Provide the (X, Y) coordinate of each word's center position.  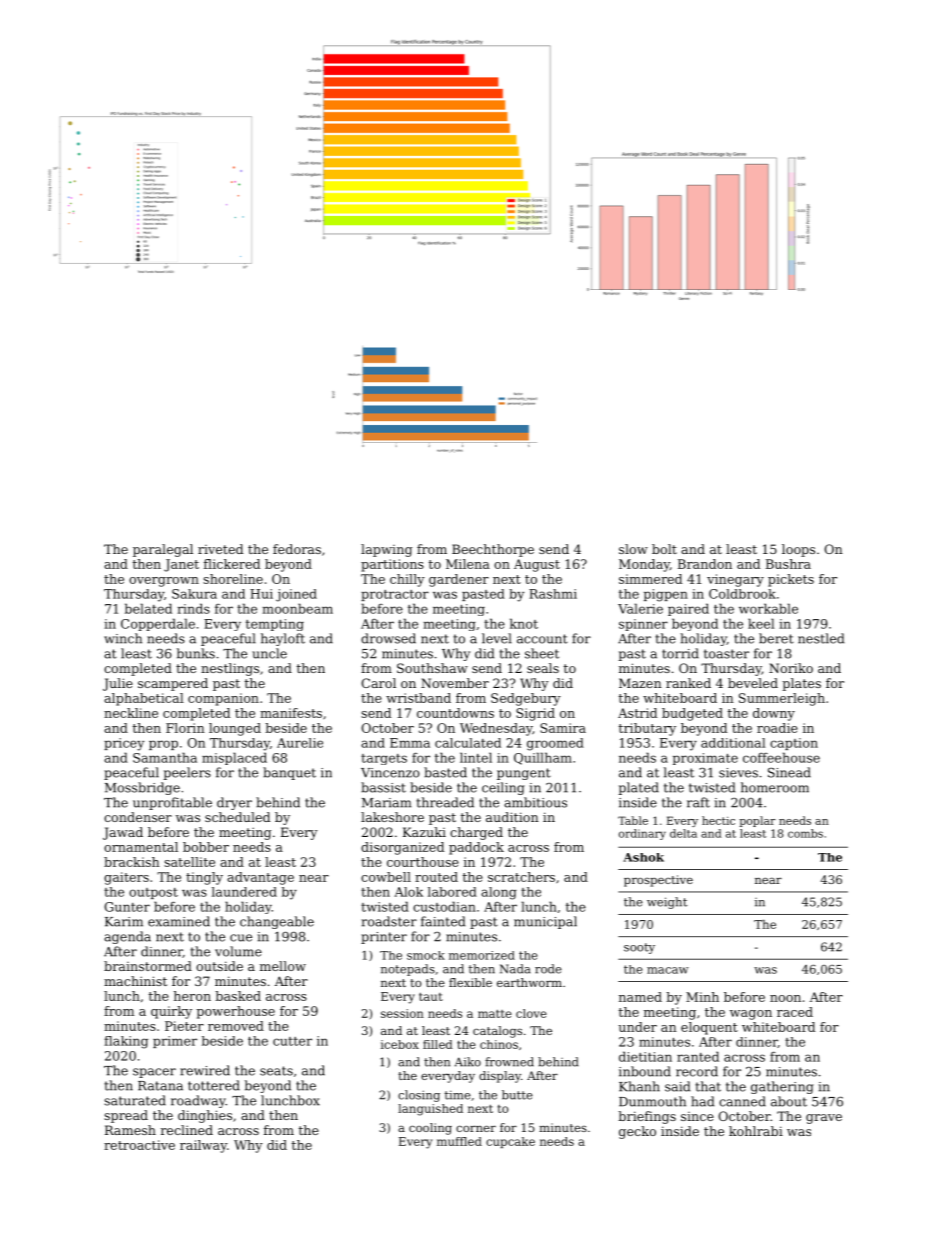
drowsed (388, 638)
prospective (658, 881)
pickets (791, 580)
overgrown (164, 582)
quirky (171, 1012)
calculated (468, 743)
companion (223, 699)
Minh (702, 997)
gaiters (126, 878)
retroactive (139, 1145)
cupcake (510, 1142)
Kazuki (424, 832)
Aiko (468, 1062)
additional (733, 743)
